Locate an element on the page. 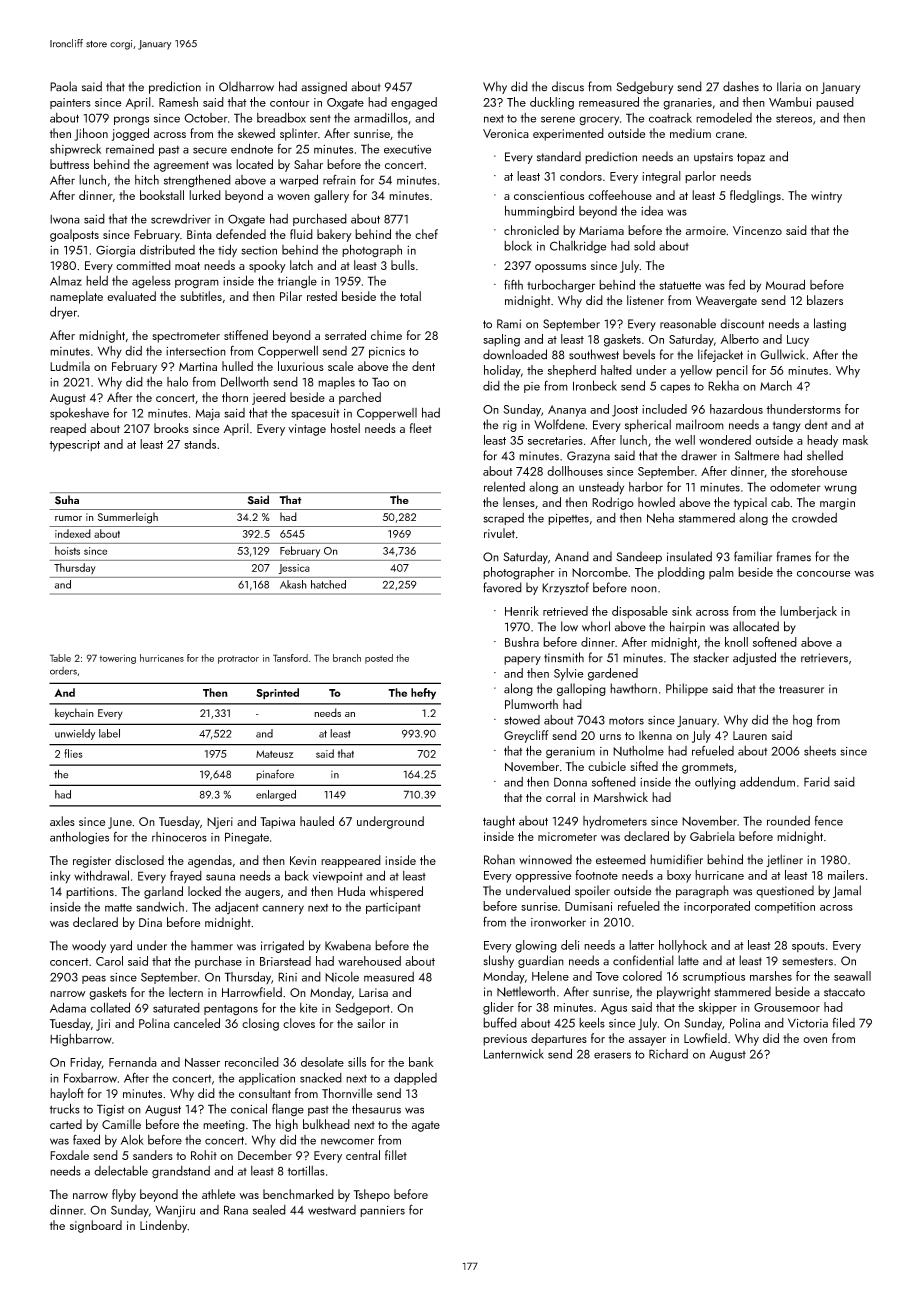 The width and height of the page is (924, 1308). Greycliff is located at coordinates (526, 736).
